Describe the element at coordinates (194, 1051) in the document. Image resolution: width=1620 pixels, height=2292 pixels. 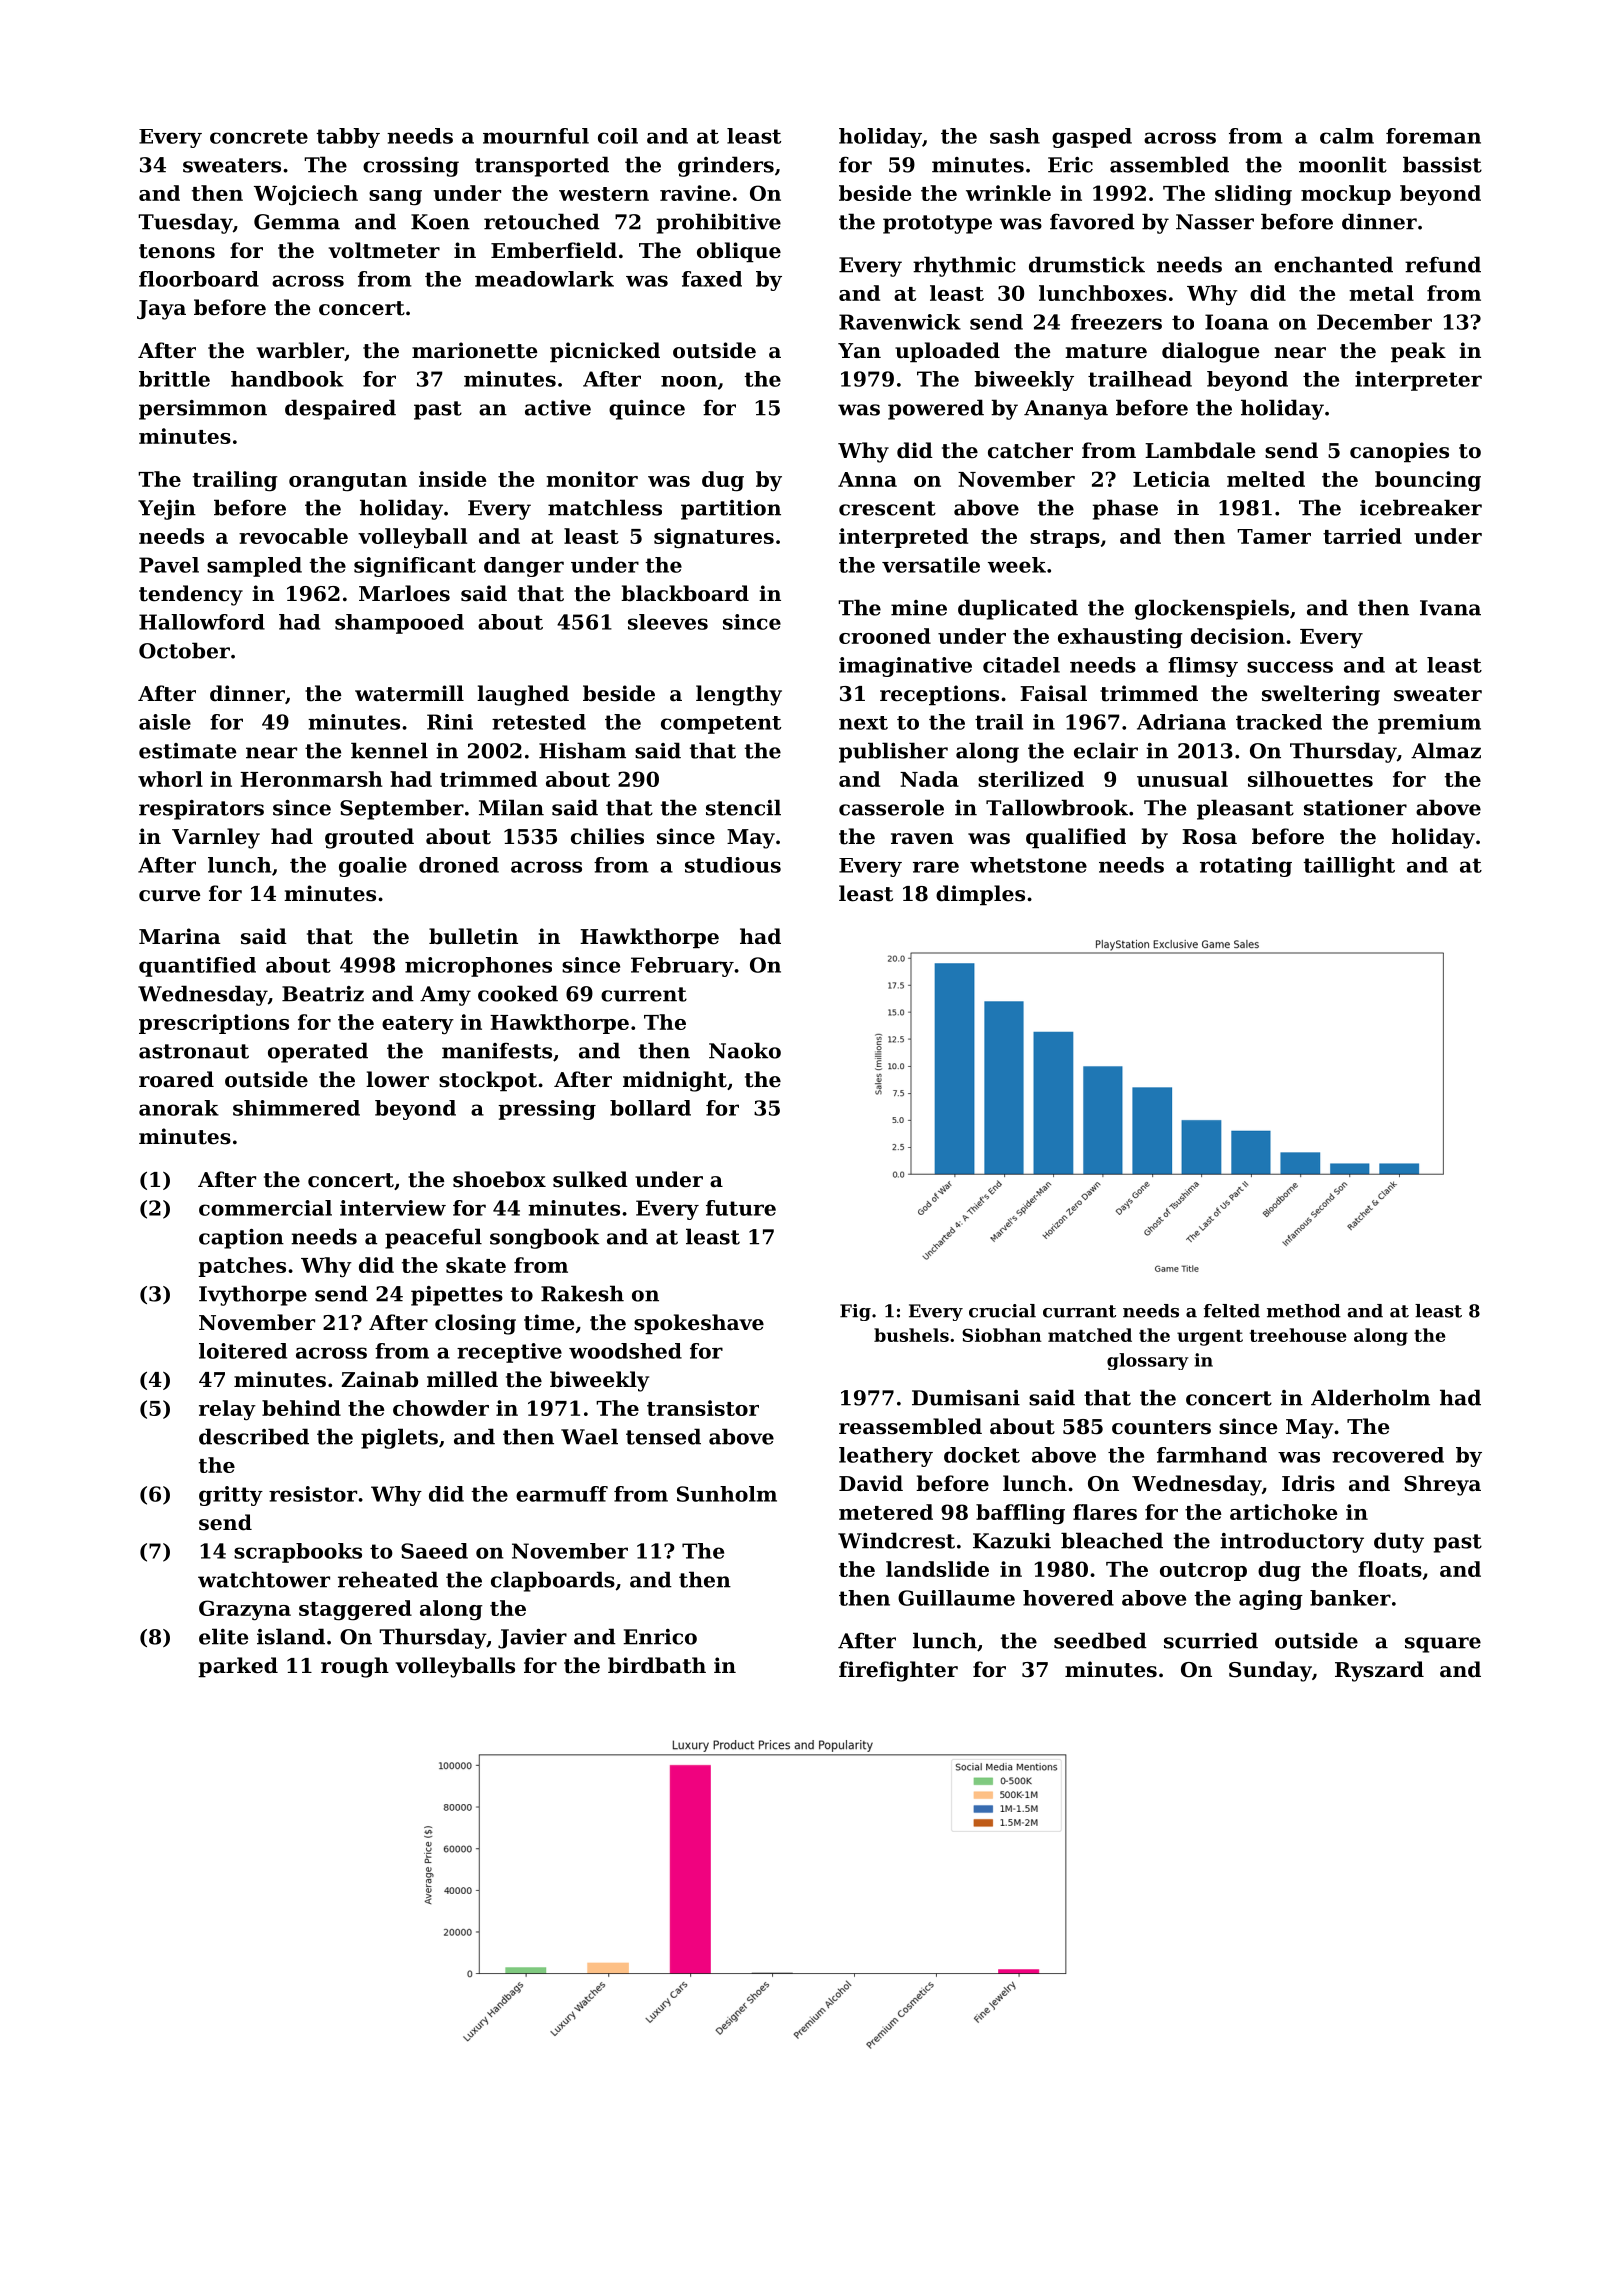
I see `astronaut` at that location.
